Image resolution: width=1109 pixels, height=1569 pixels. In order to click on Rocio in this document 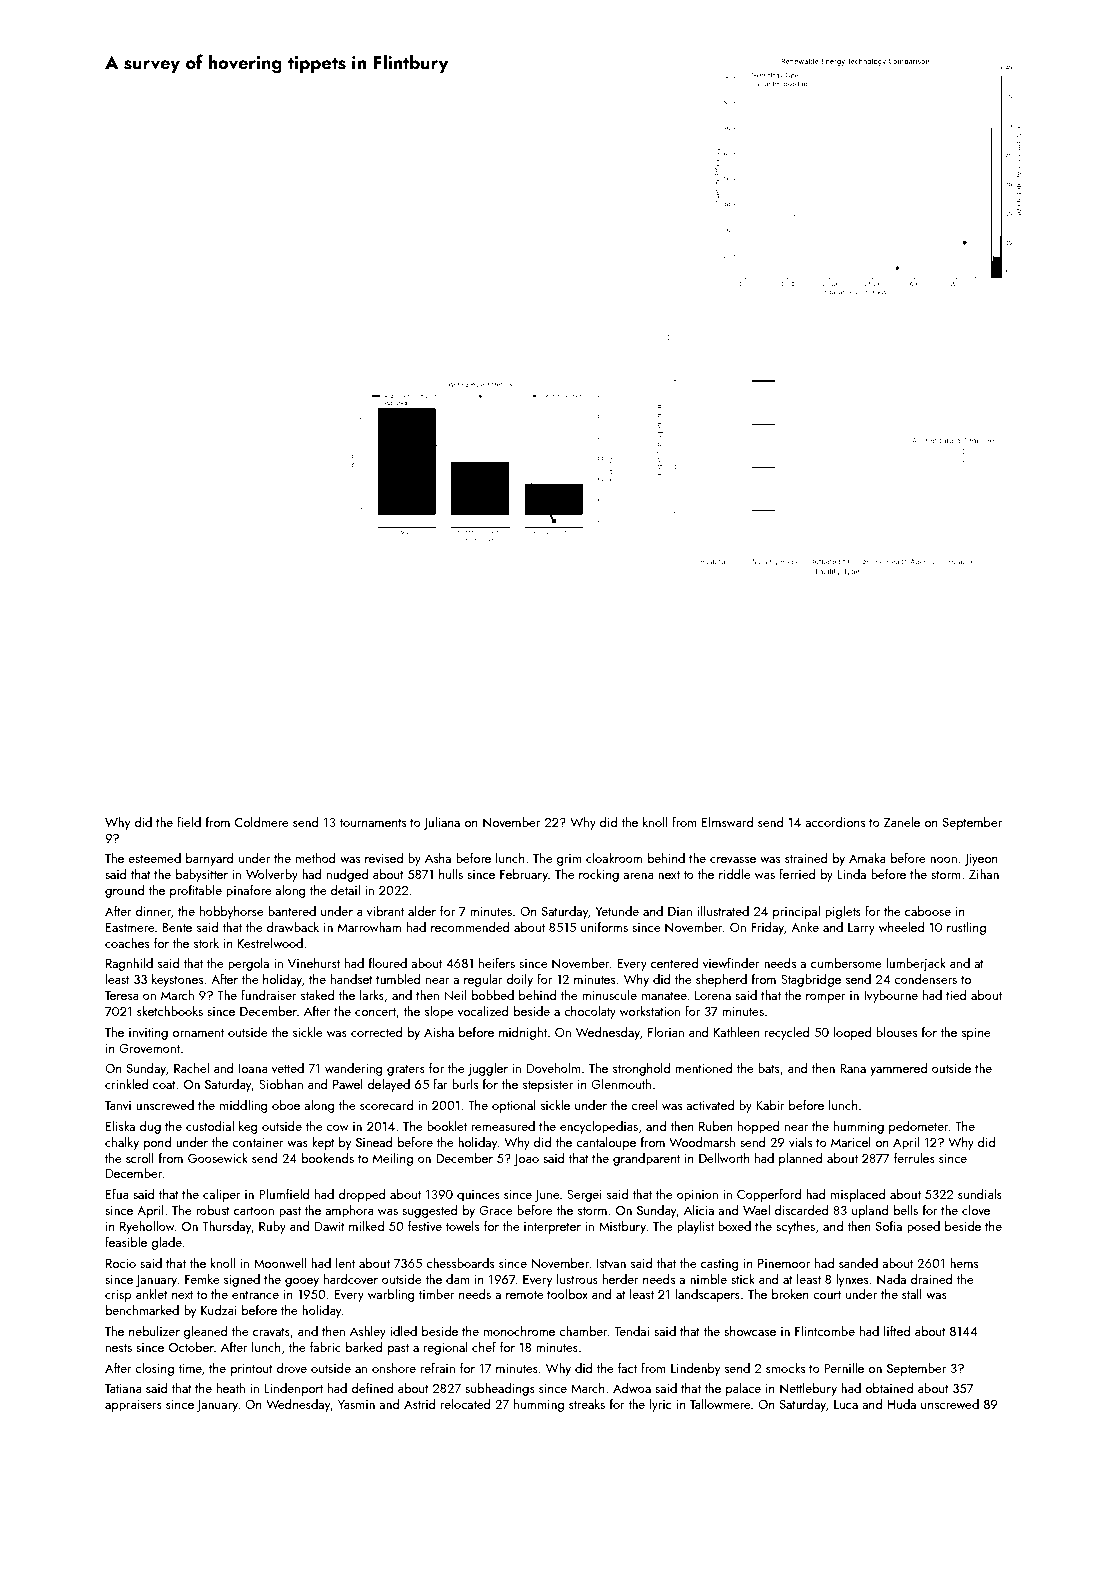, I will do `click(121, 1263)`.
